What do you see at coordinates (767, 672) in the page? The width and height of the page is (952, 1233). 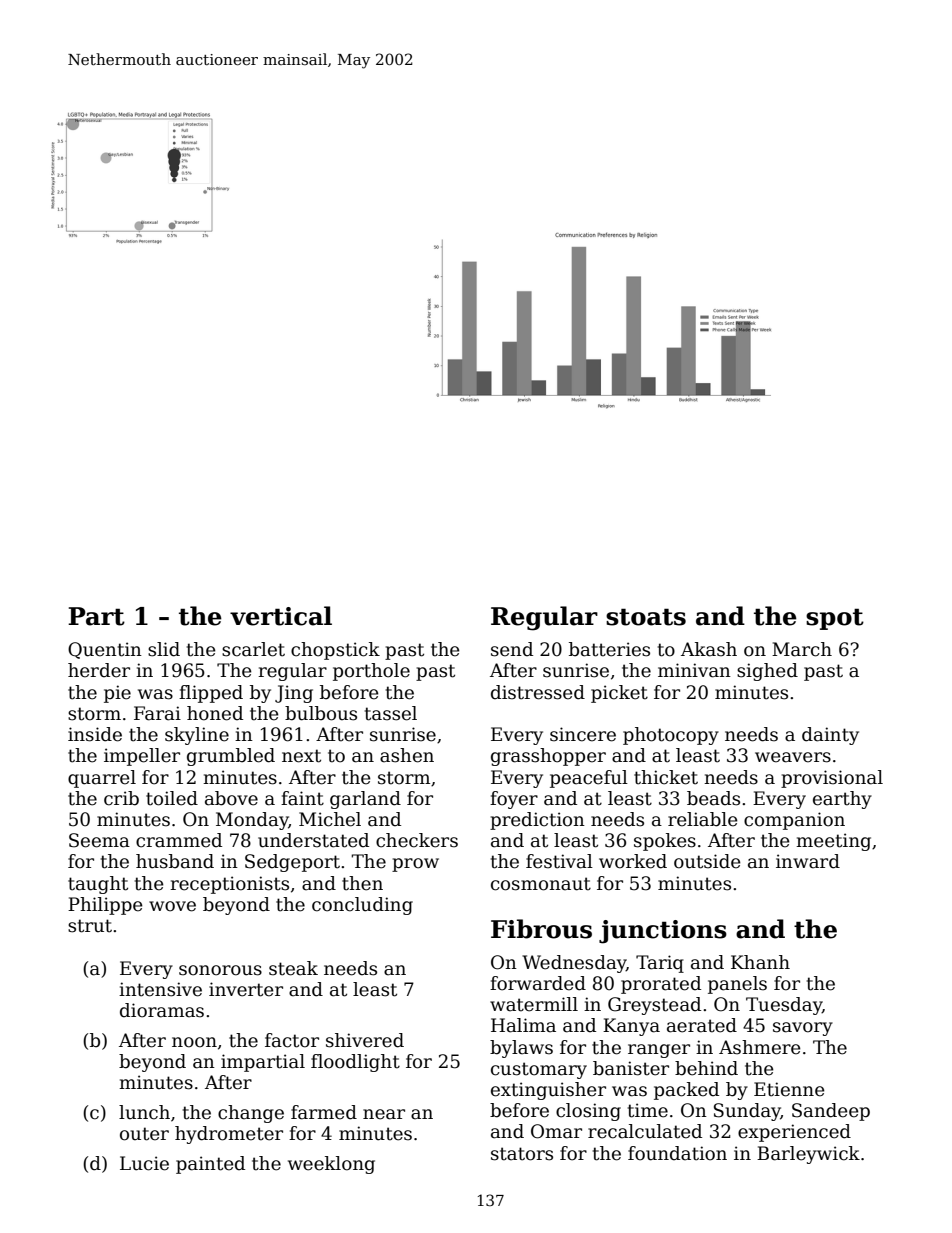 I see `sighed` at bounding box center [767, 672].
